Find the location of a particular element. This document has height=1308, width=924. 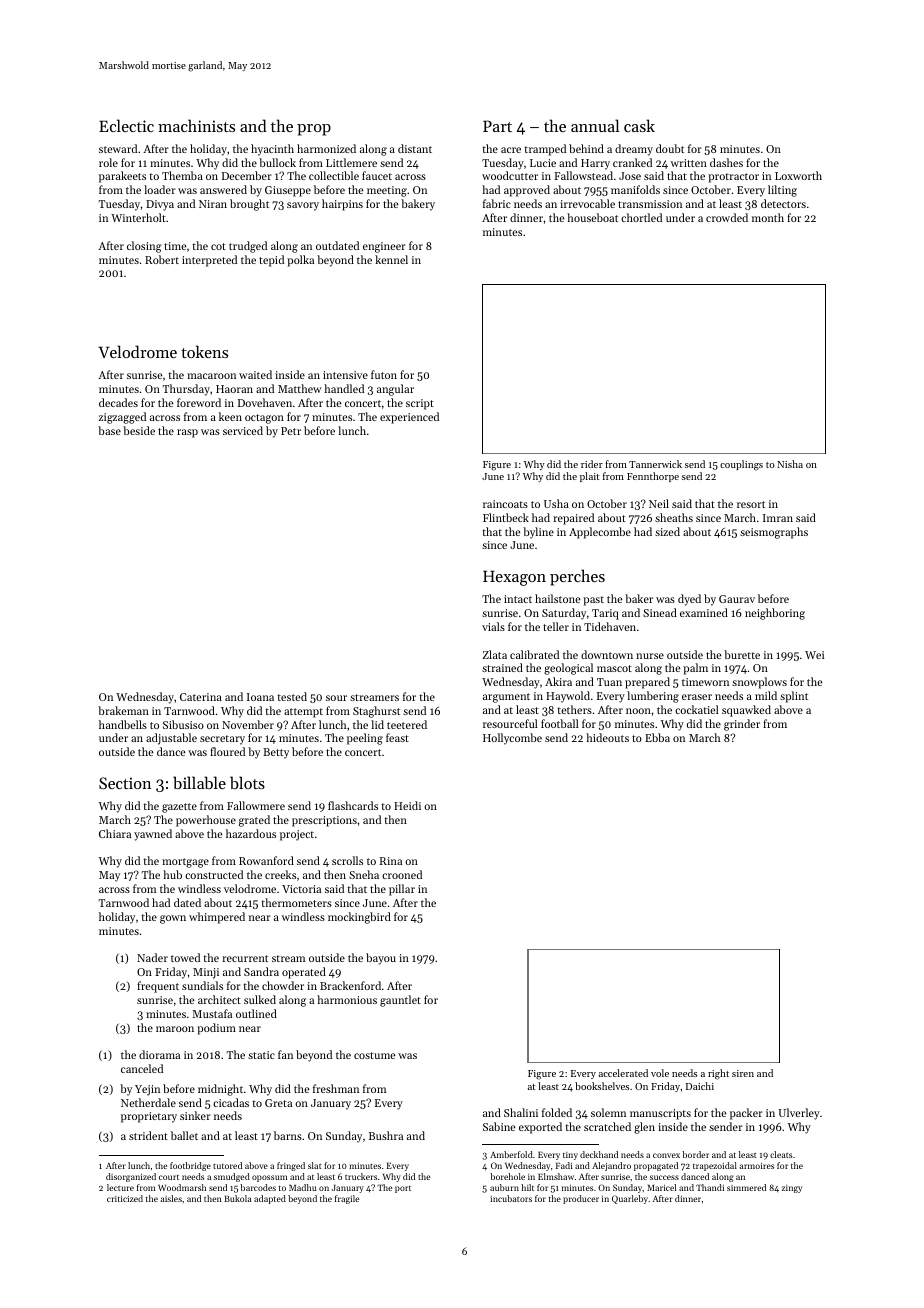

serviced is located at coordinates (243, 430).
